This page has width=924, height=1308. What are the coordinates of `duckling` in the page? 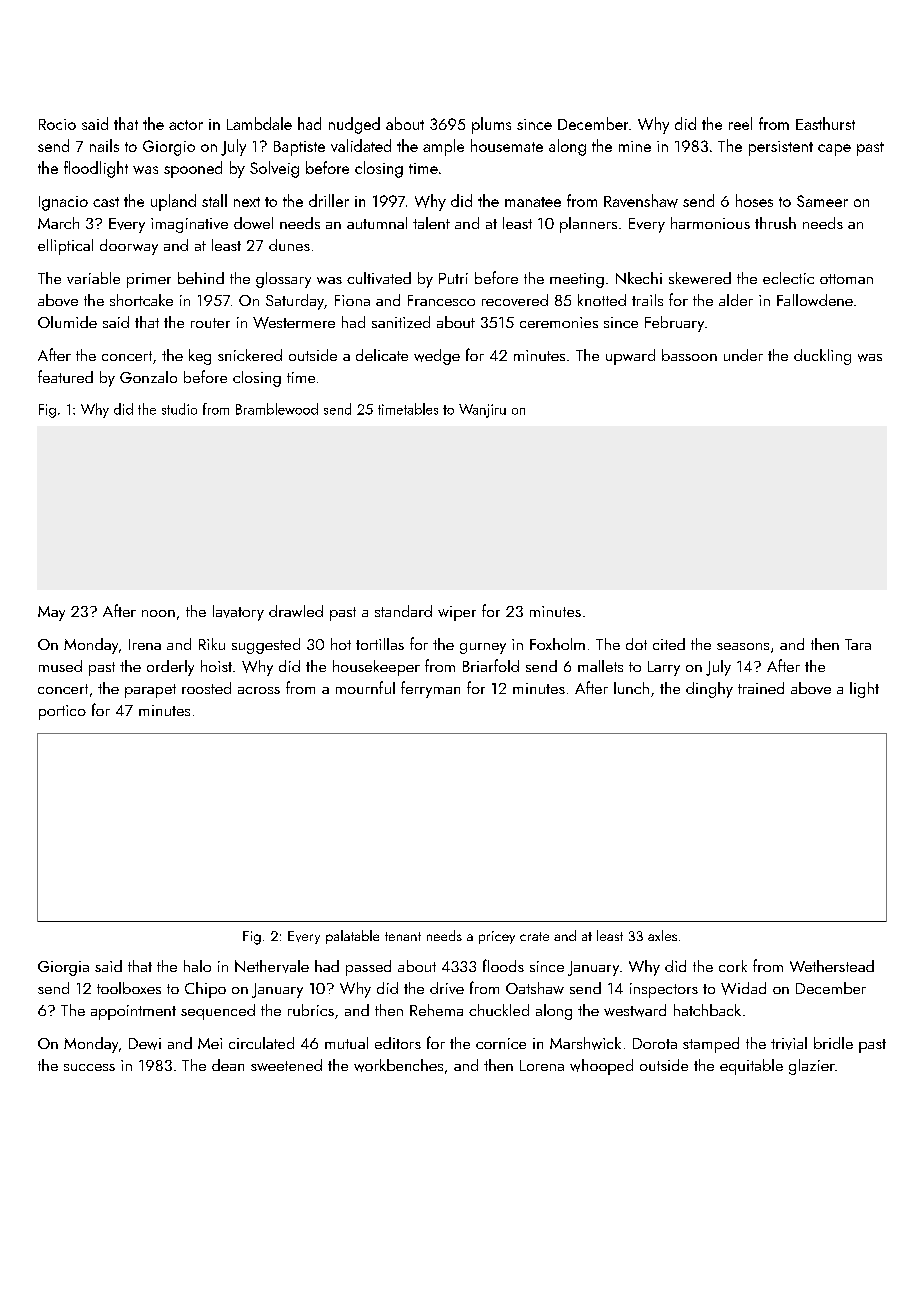 It's located at (822, 357).
